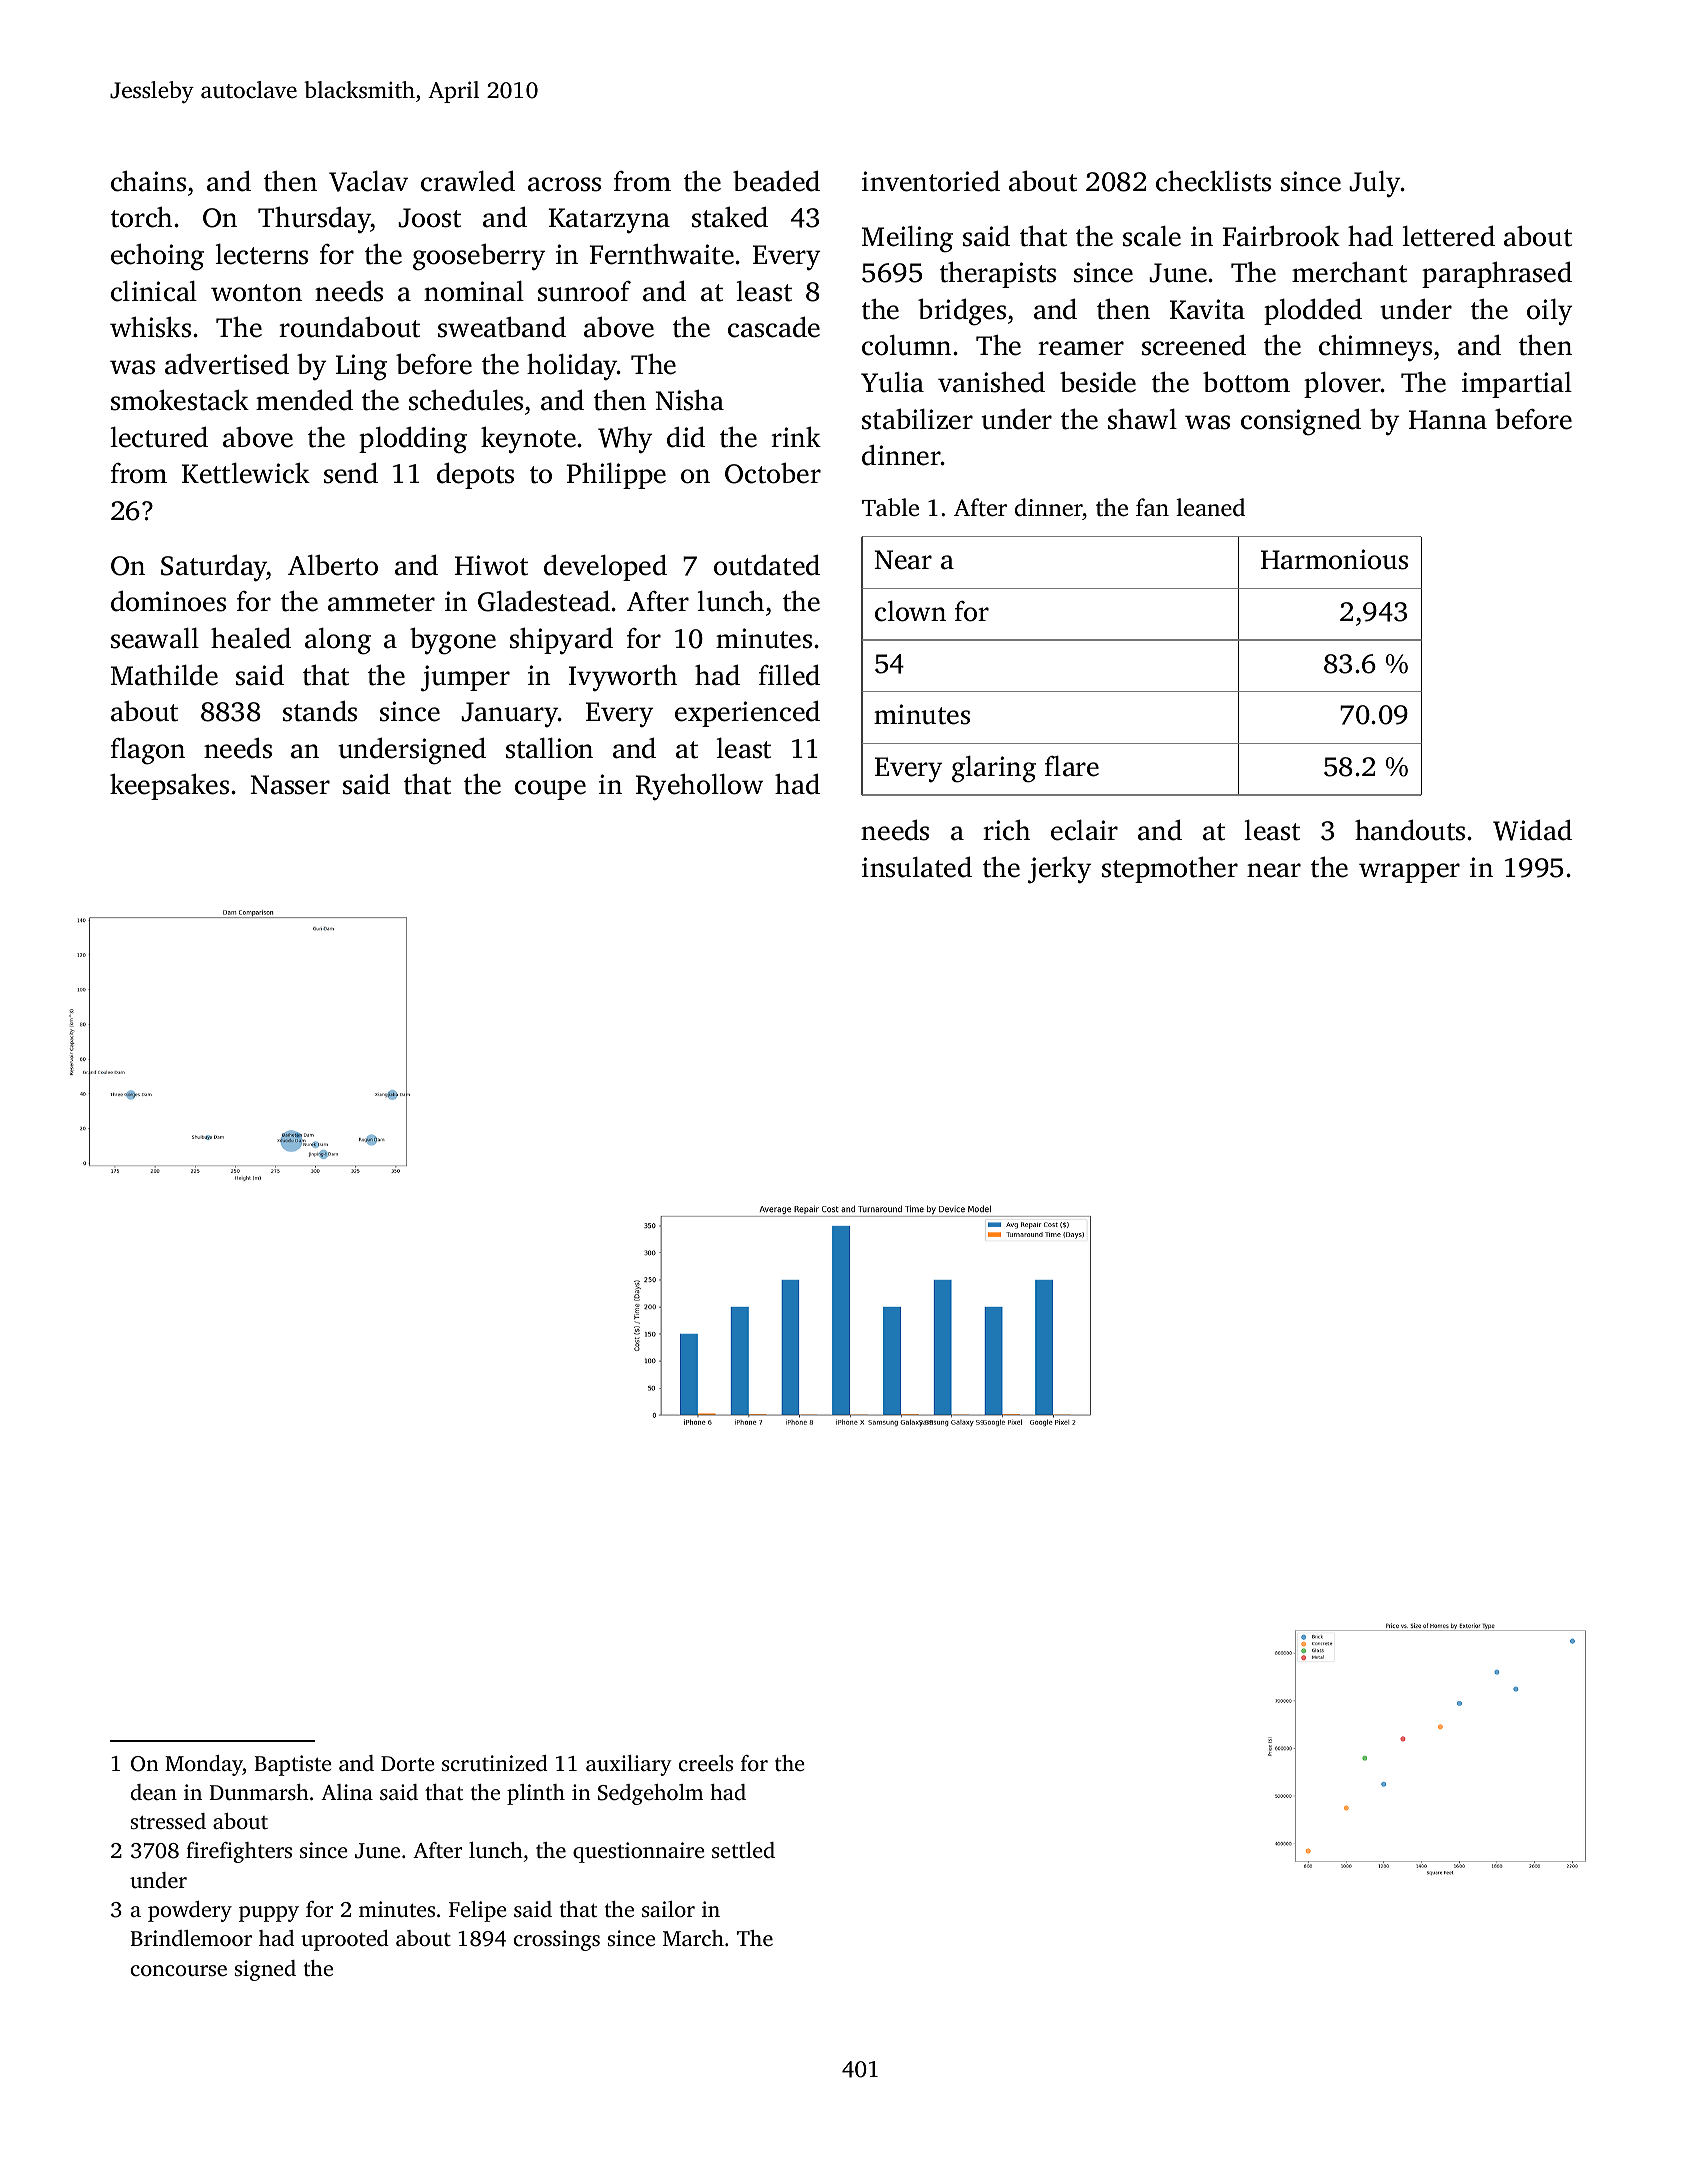  Describe the element at coordinates (776, 181) in the screenshot. I see `beaded` at that location.
